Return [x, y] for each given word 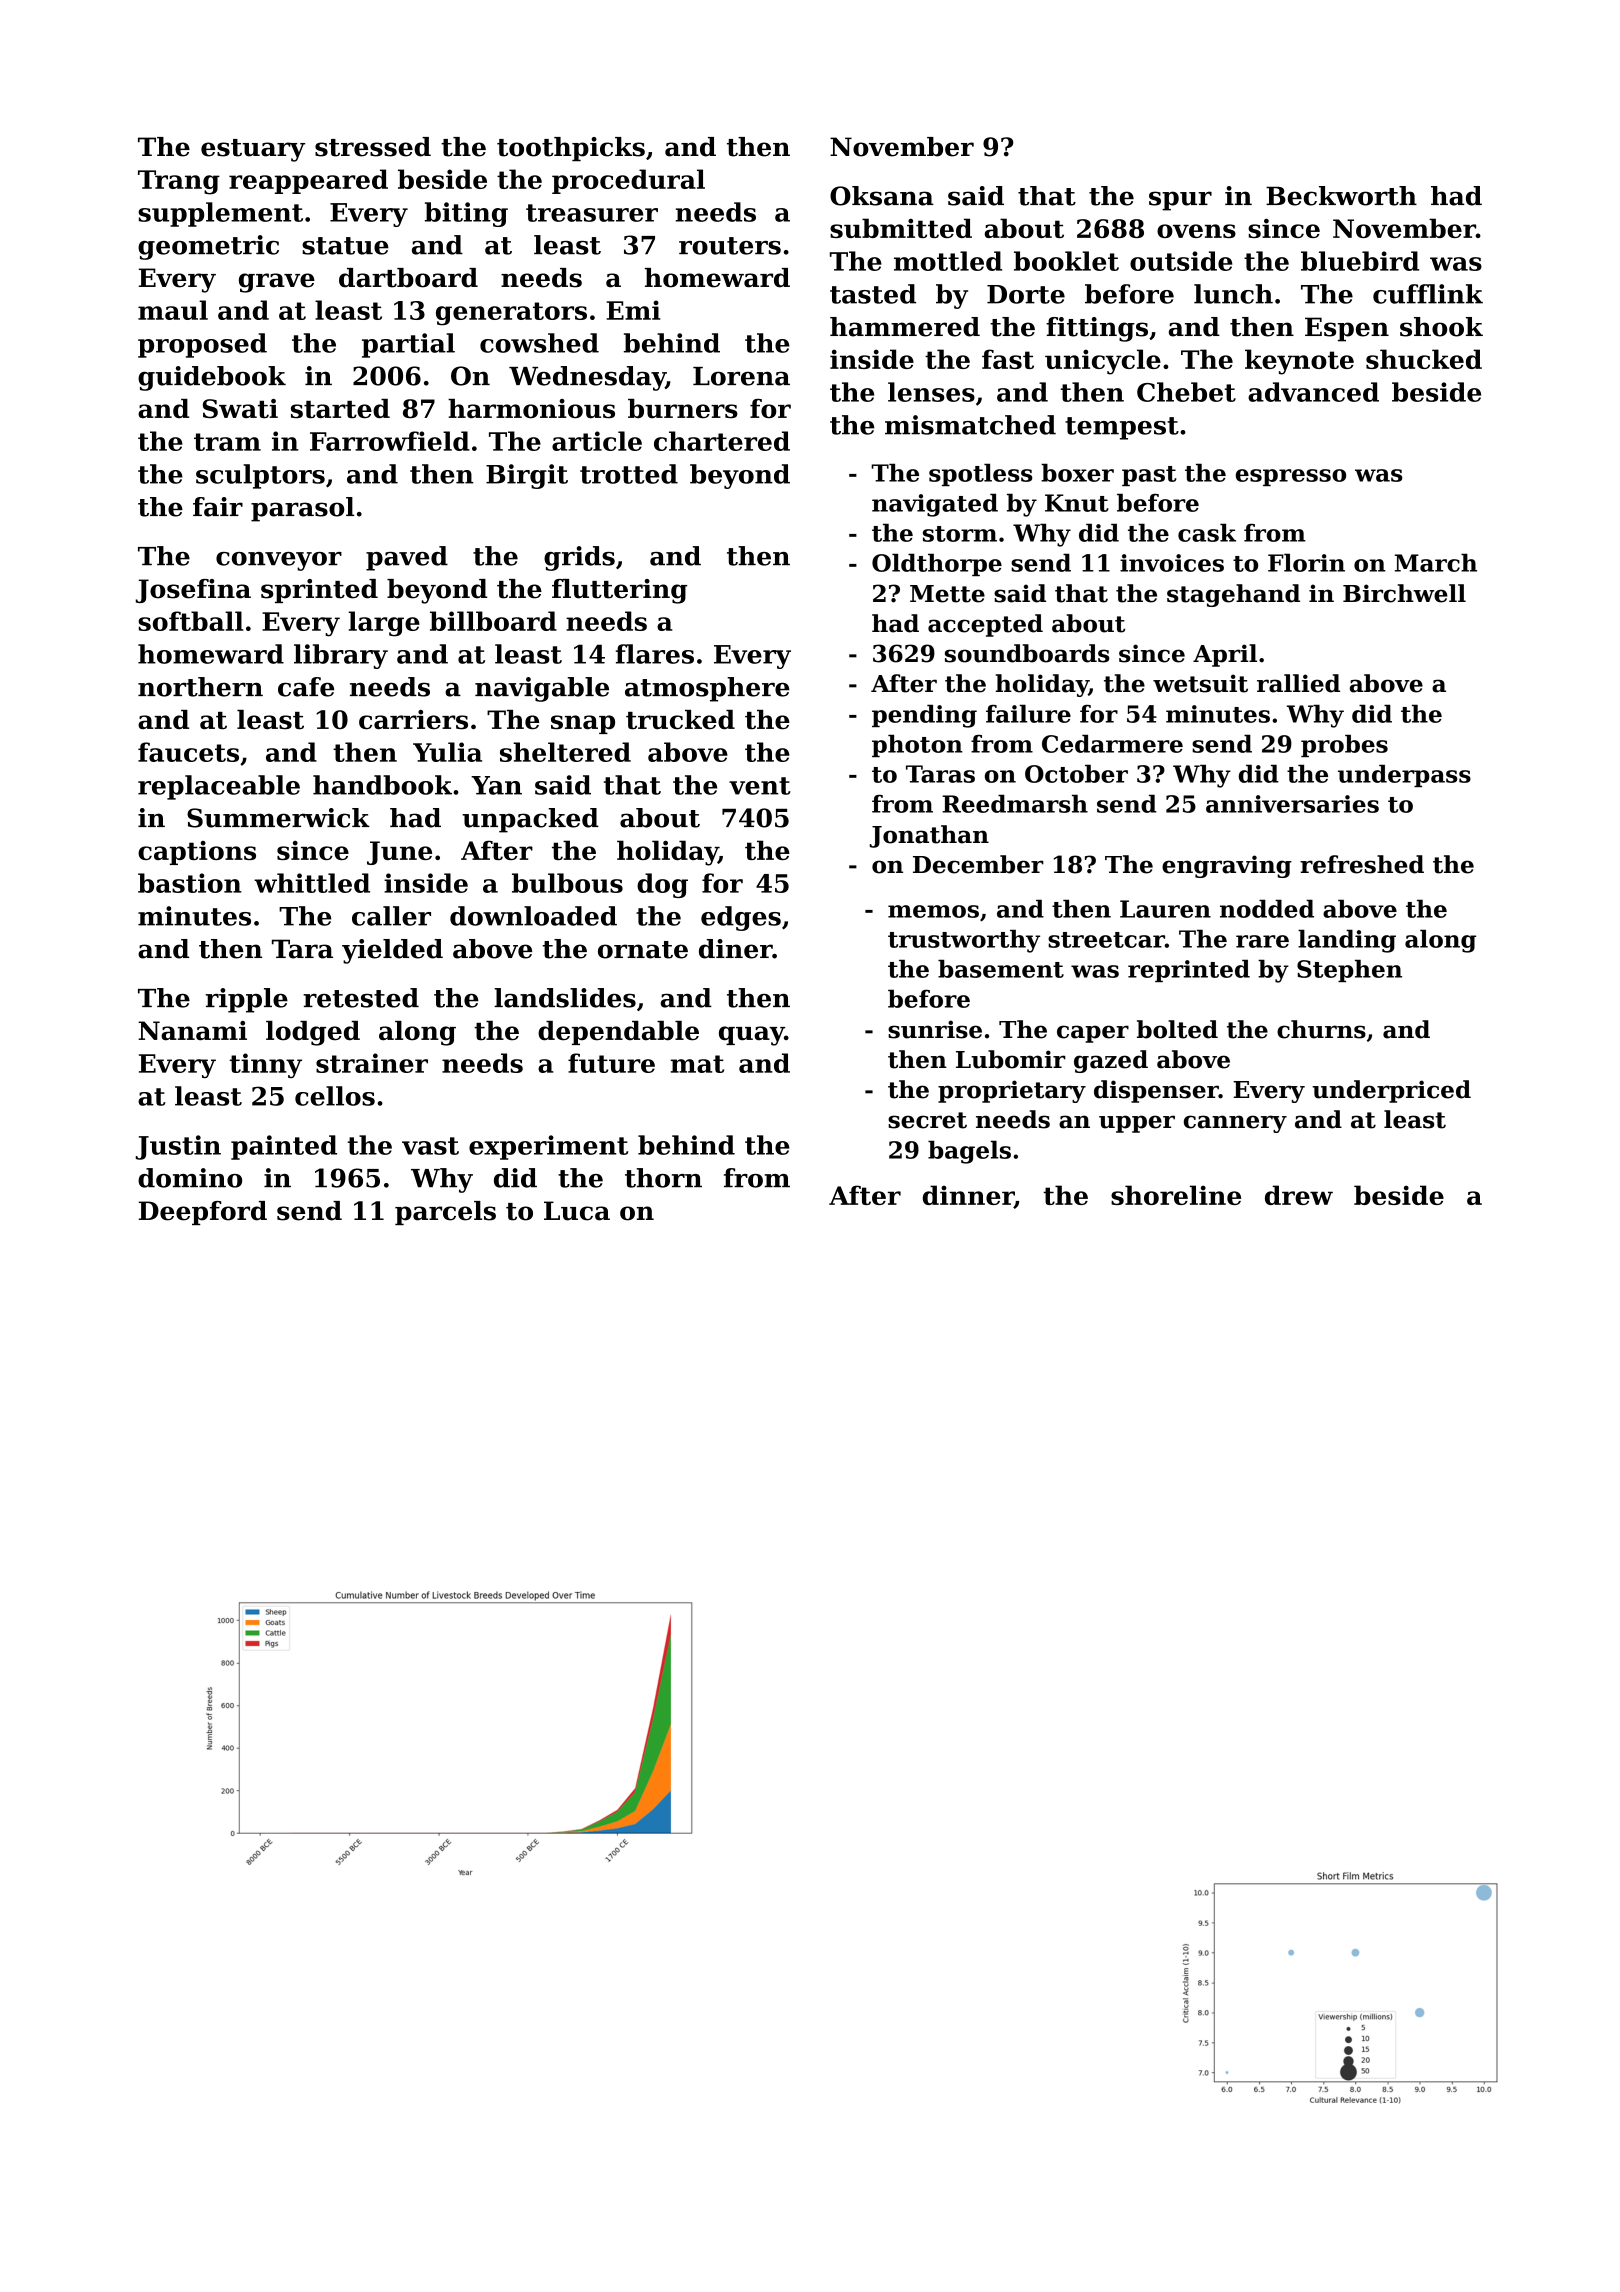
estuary [253, 150]
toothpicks [571, 149]
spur [1180, 201]
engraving [1227, 866]
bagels [969, 1152]
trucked [680, 720]
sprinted [319, 591]
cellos [335, 1096]
